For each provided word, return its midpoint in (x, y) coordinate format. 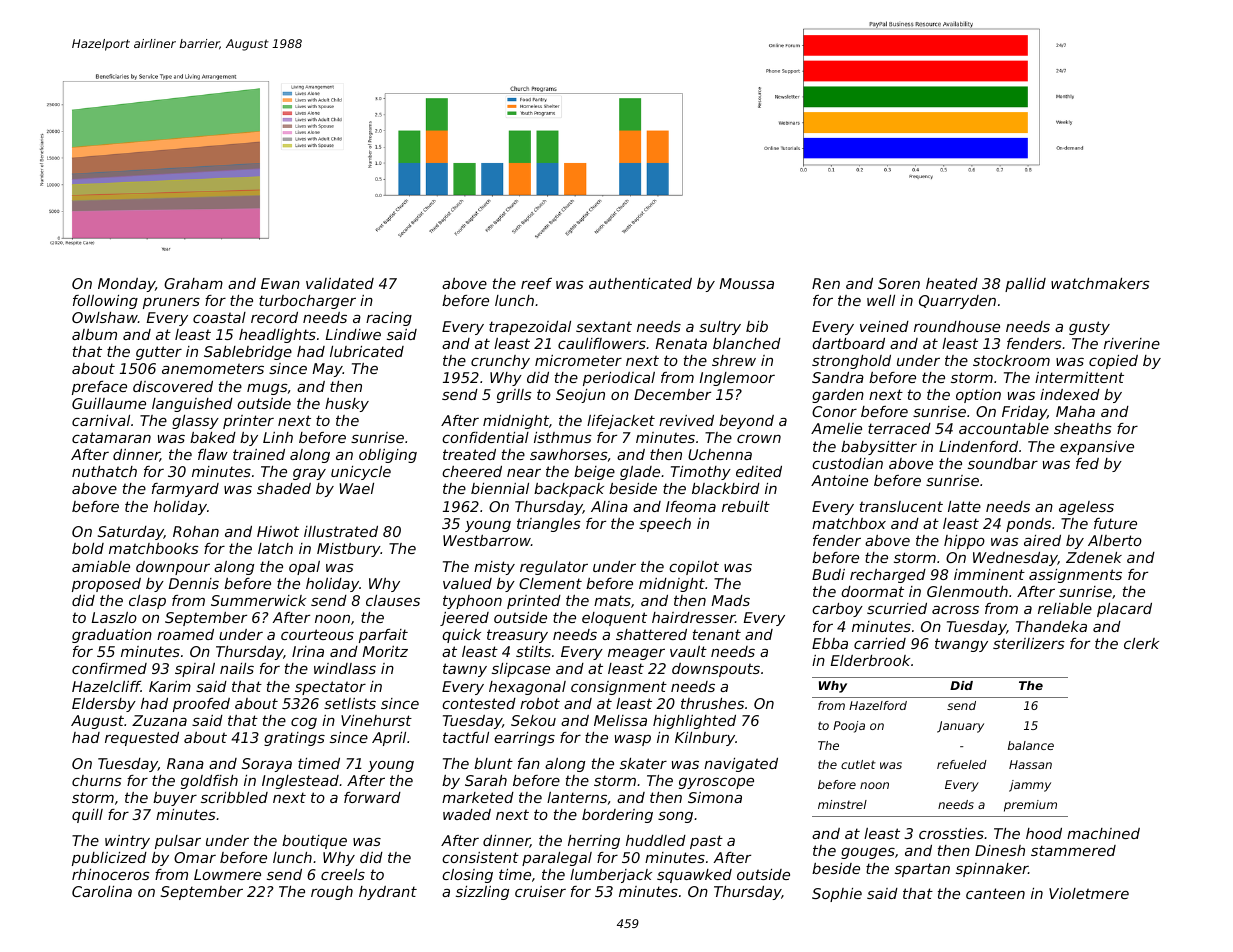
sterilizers (1029, 643)
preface (99, 388)
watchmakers (1100, 283)
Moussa (747, 283)
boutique (314, 842)
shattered (651, 634)
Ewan (280, 283)
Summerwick (258, 600)
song (675, 817)
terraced (899, 428)
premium (1030, 806)
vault (688, 651)
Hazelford (878, 705)
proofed (201, 705)
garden (838, 396)
